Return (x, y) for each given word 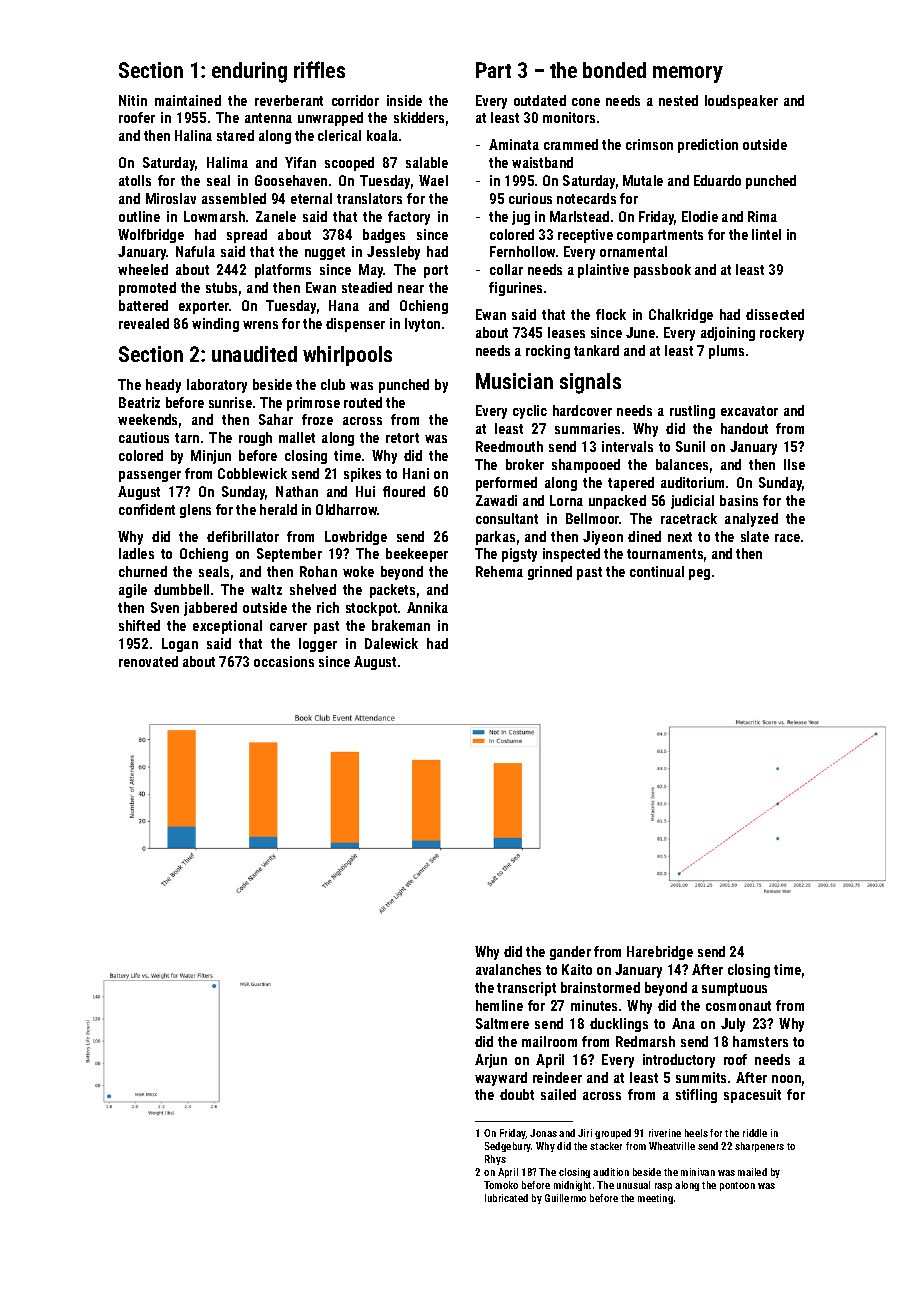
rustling (692, 412)
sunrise (230, 402)
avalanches (508, 969)
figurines (515, 289)
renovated (148, 661)
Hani (416, 473)
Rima (762, 216)
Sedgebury (508, 1147)
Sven (165, 607)
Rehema (499, 571)
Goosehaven (291, 180)
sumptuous (734, 989)
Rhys (495, 1160)
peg (699, 574)
